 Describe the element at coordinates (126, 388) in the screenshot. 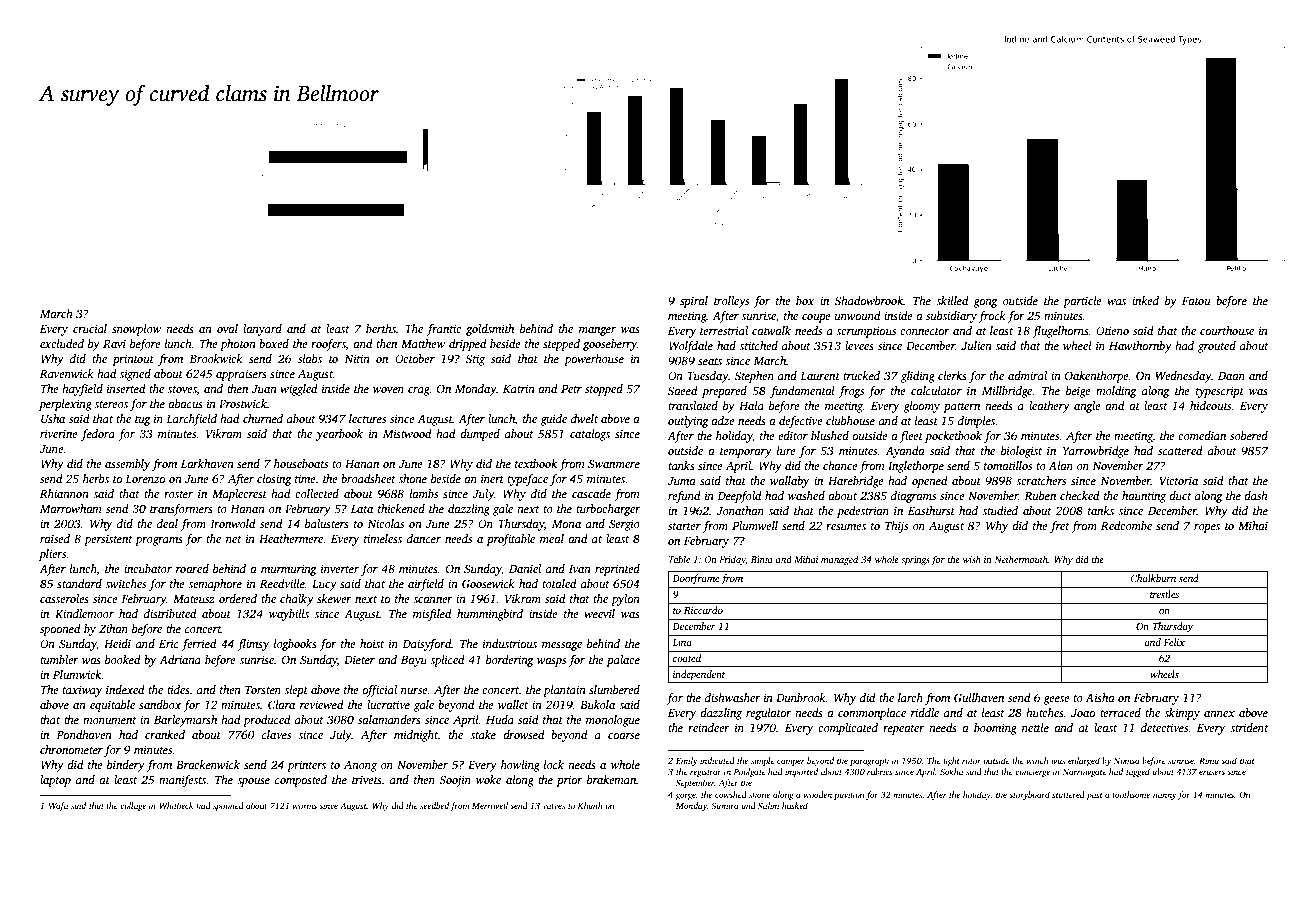

I see `inserted` at that location.
